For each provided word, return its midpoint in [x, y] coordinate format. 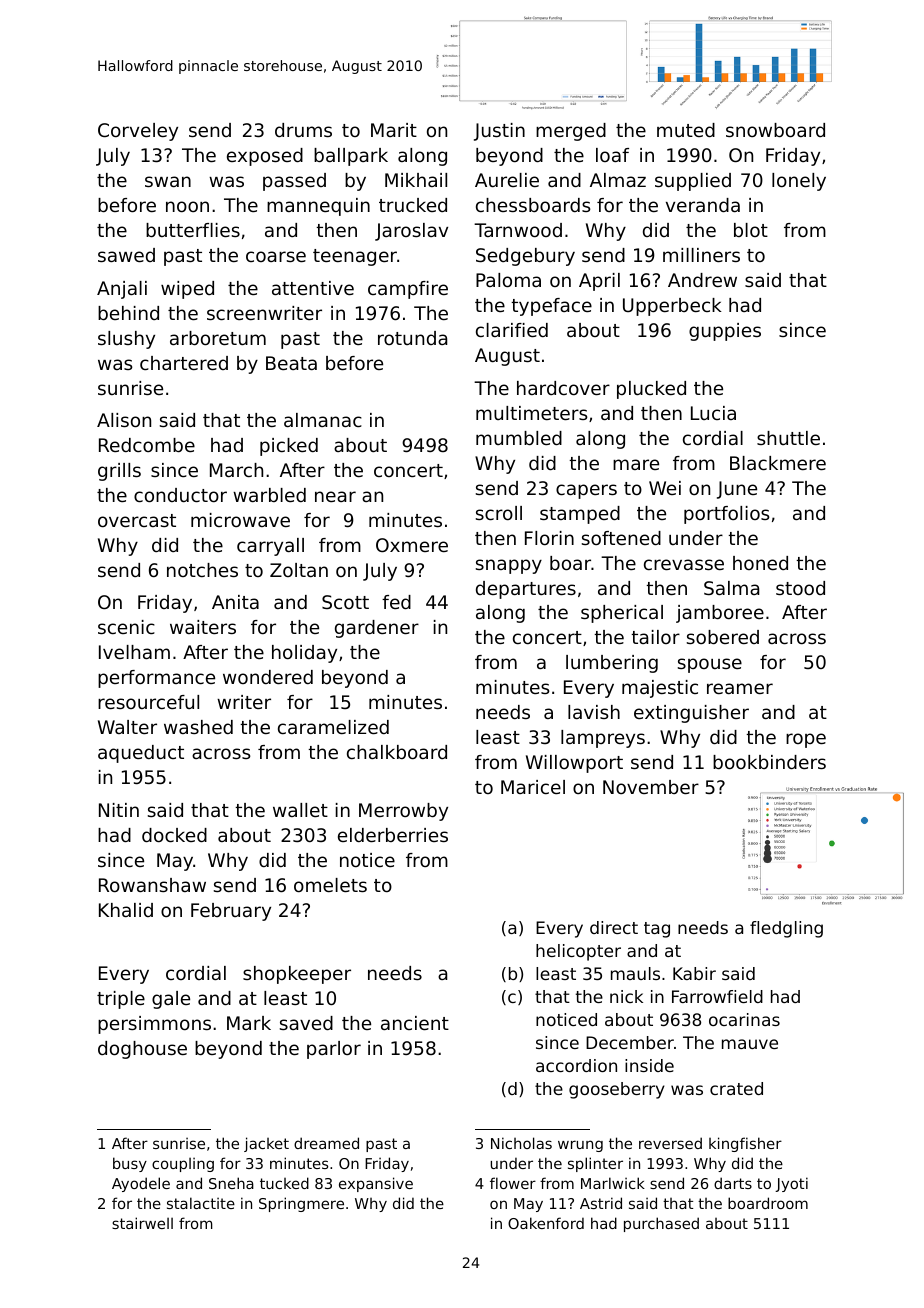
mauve [750, 1044]
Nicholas [521, 1143]
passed [294, 182]
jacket [266, 1144]
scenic [126, 627]
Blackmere [778, 463]
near [335, 496]
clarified [512, 330]
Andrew [702, 280]
